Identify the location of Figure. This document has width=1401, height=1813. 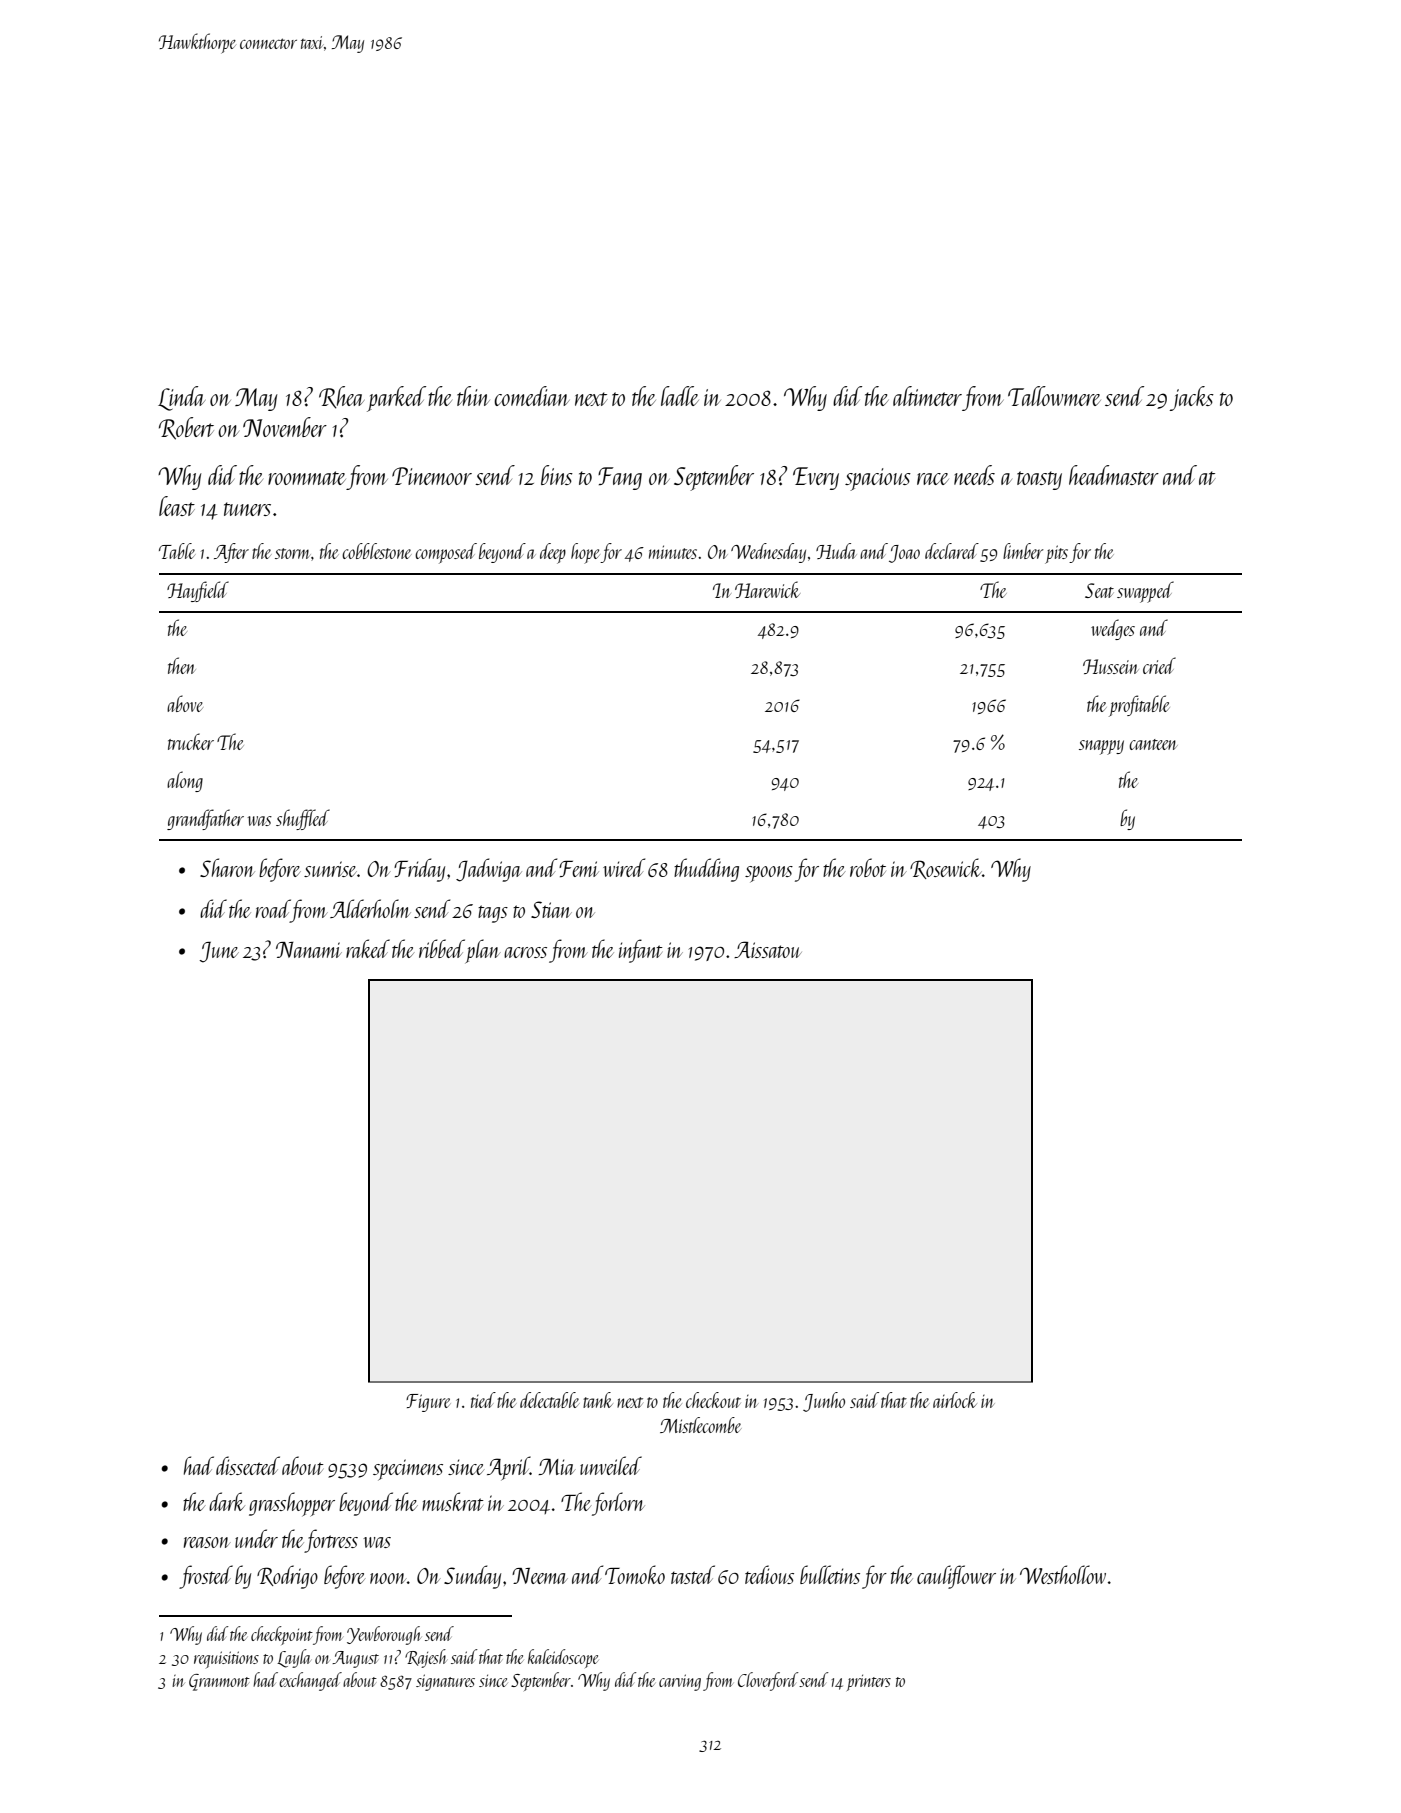
(428, 1403).
